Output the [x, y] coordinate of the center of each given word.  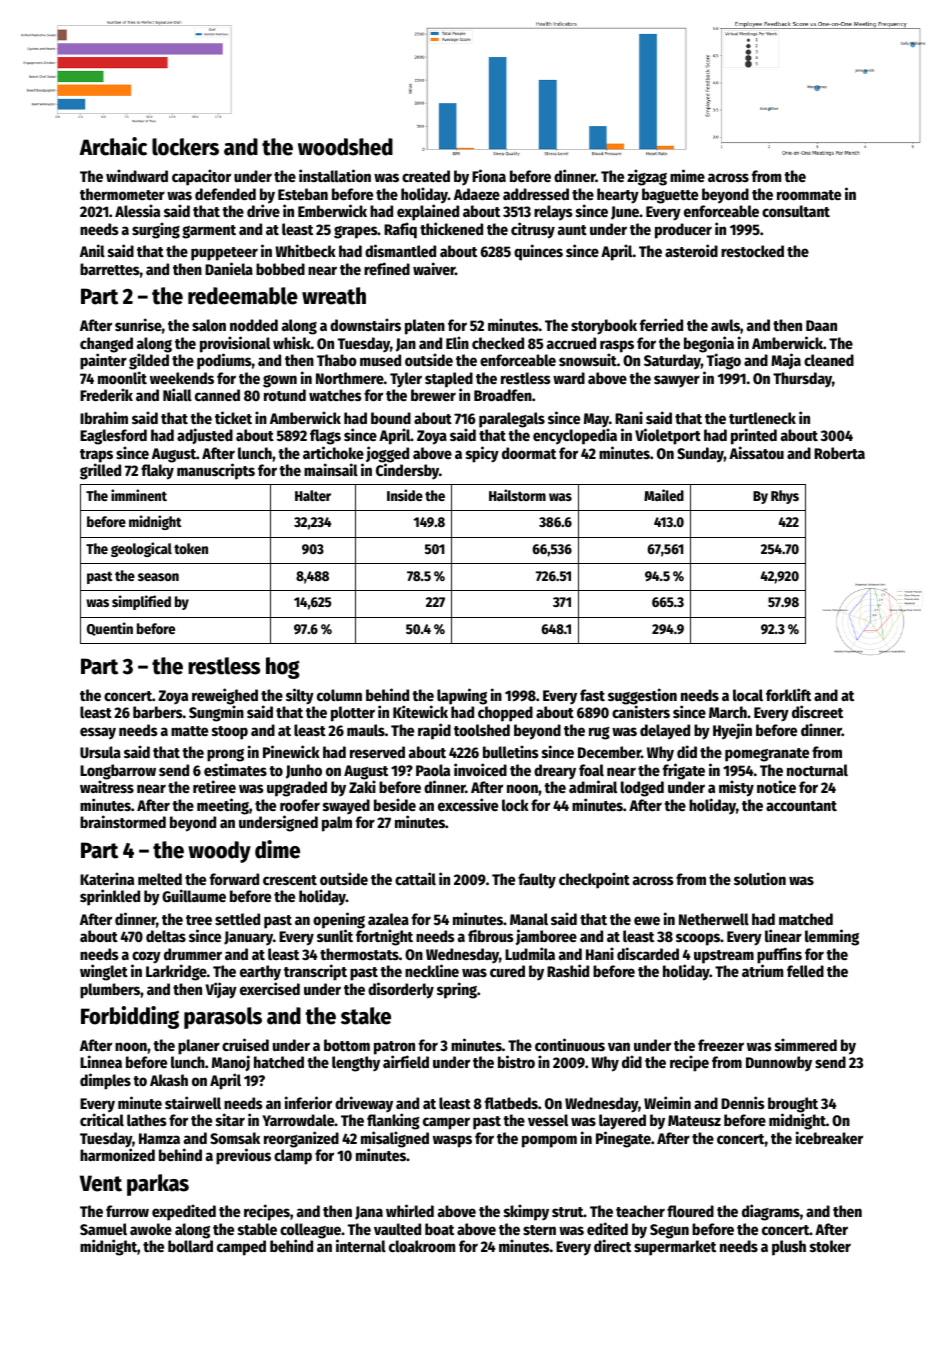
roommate [809, 195]
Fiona [489, 175]
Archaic [113, 146]
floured [690, 1211]
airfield [406, 1062]
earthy [260, 973]
